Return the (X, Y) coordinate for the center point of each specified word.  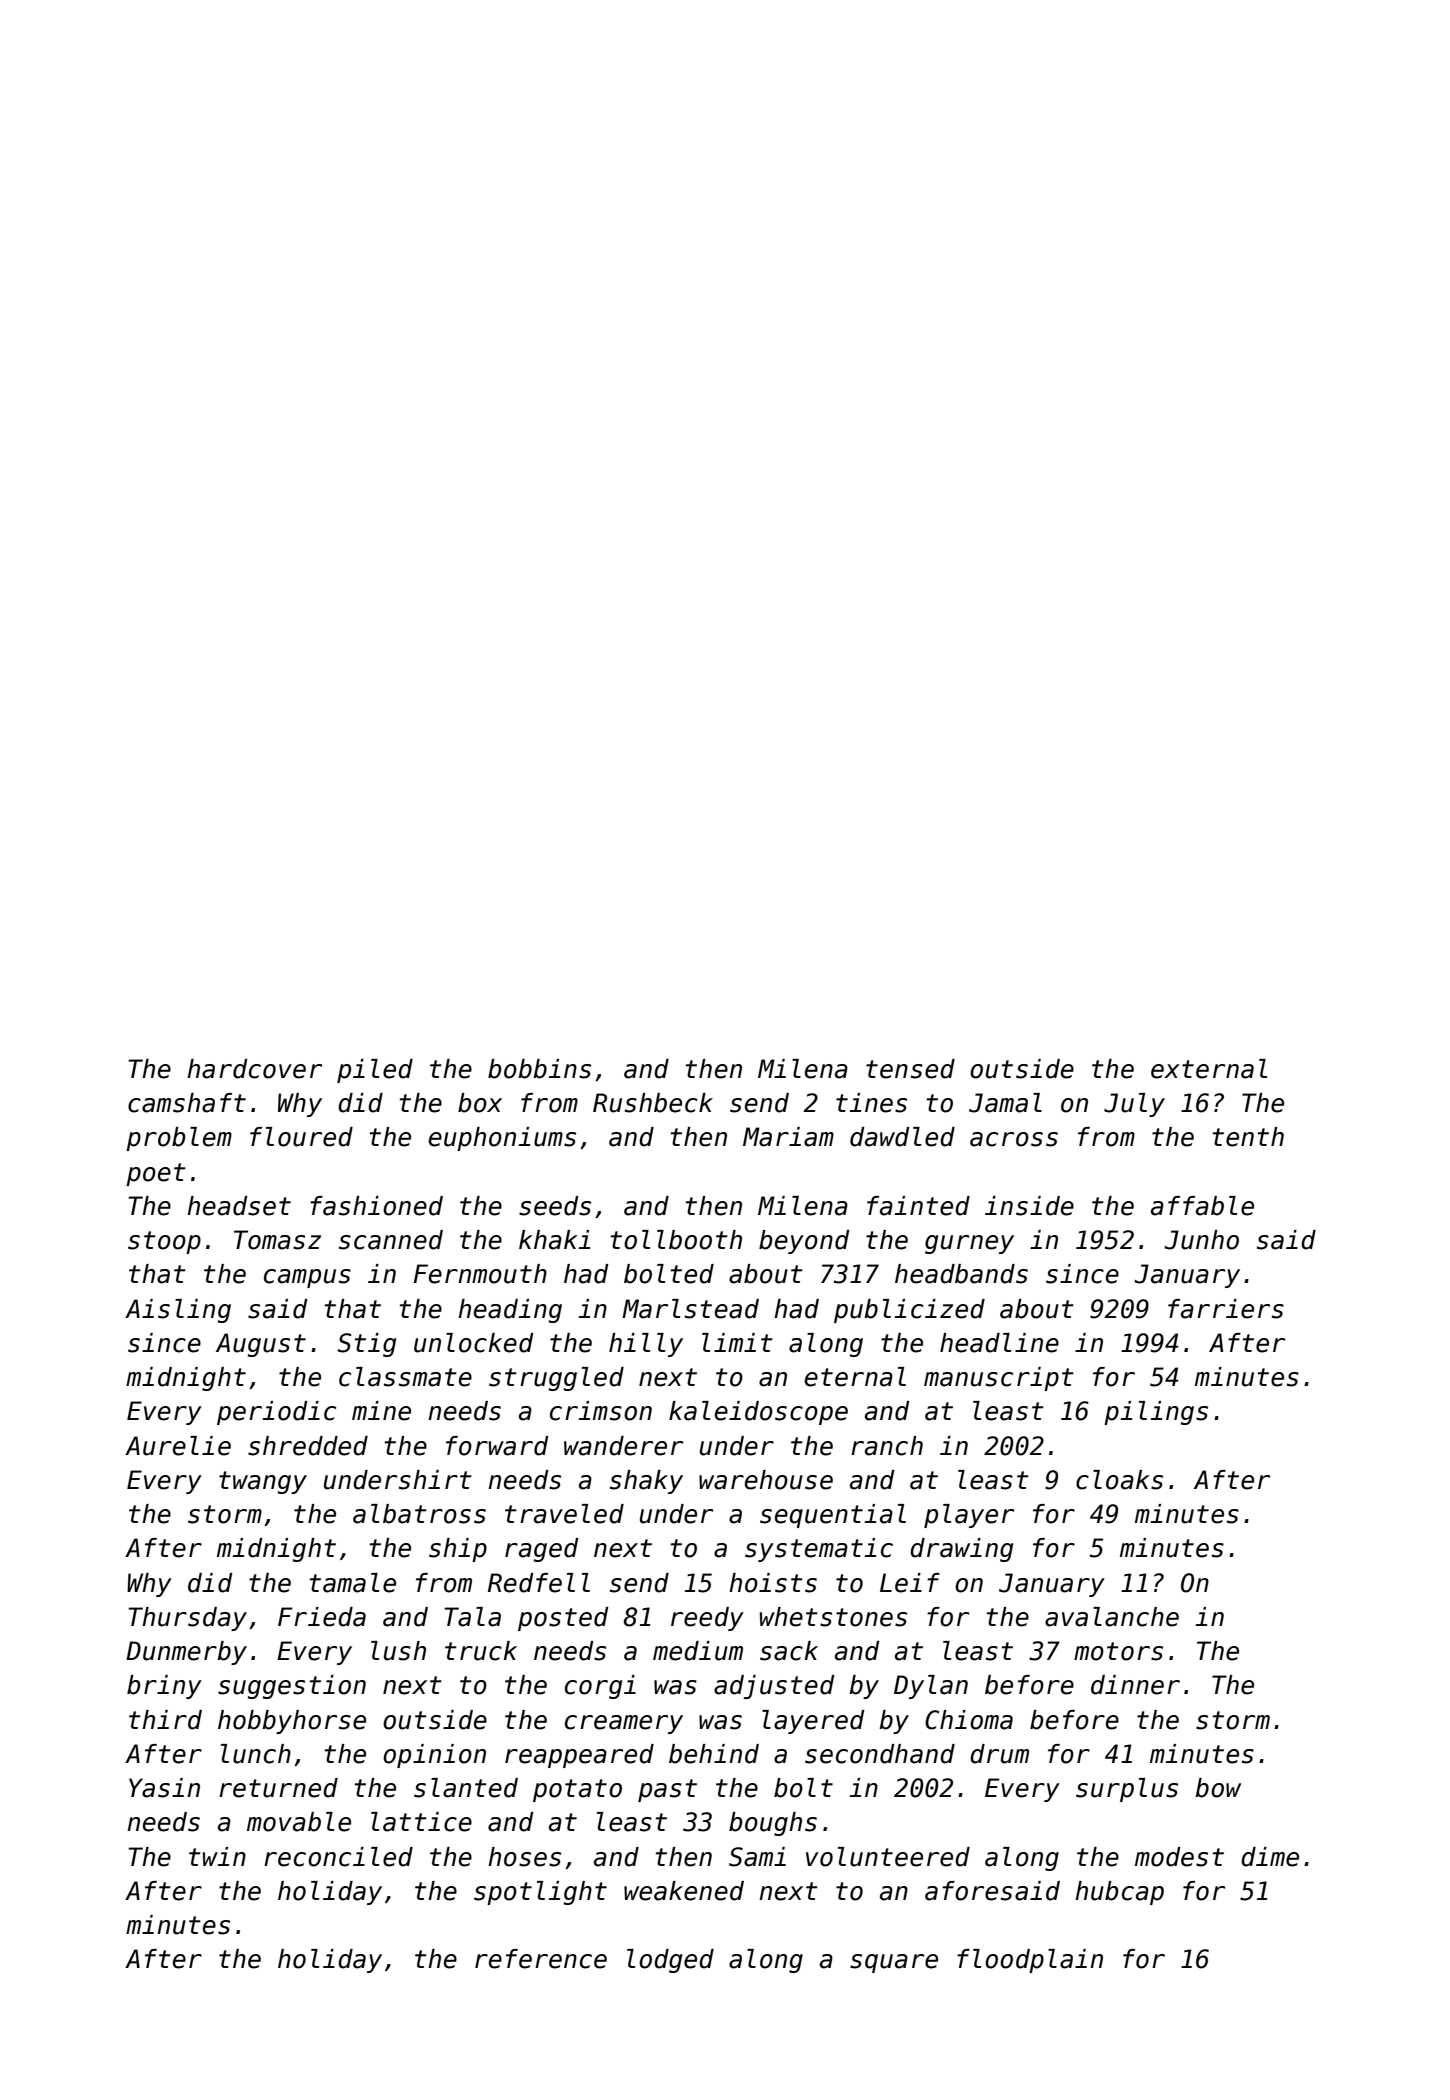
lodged (670, 1961)
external (1209, 1069)
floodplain (1030, 1961)
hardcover (254, 1069)
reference (541, 1959)
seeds (555, 1206)
